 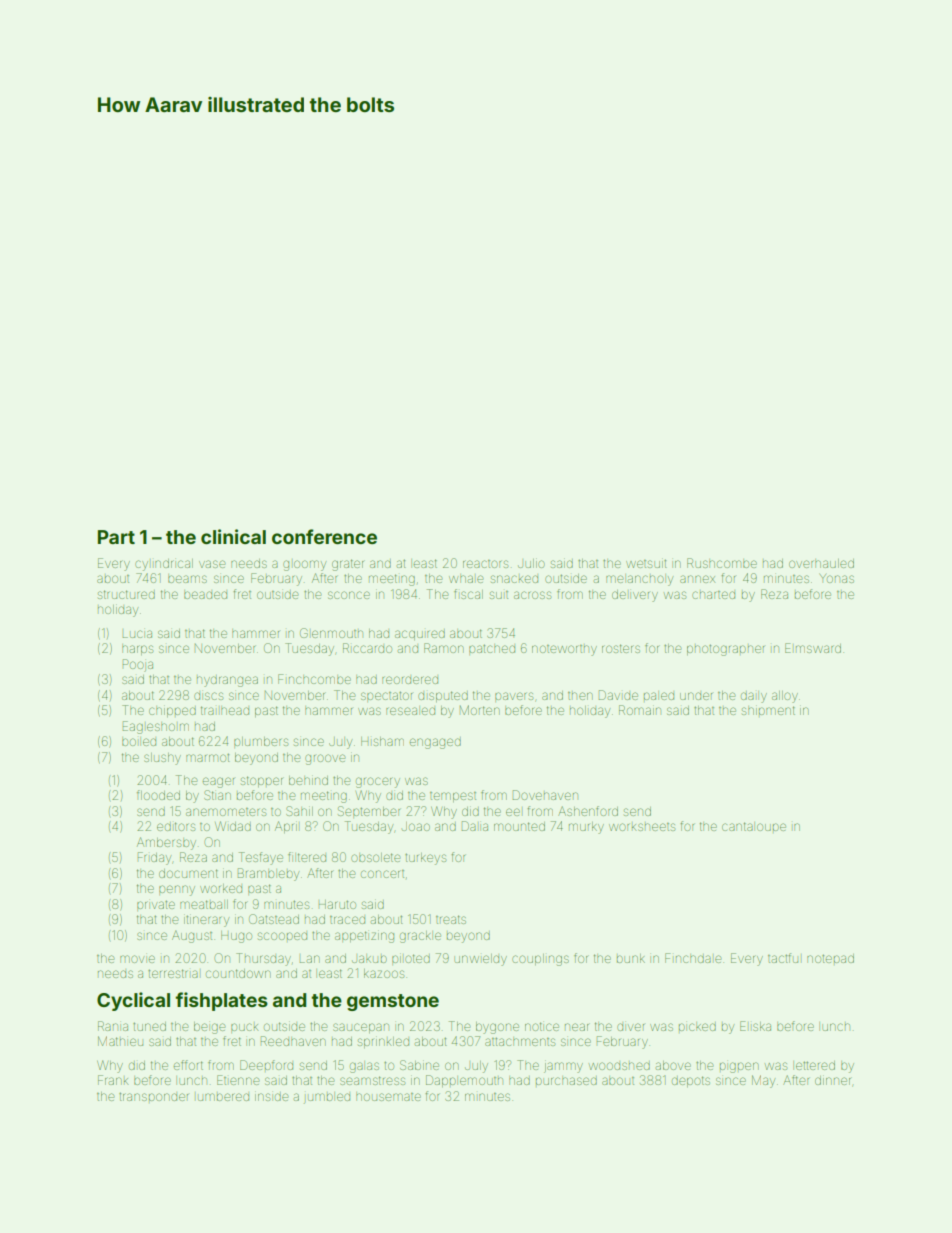 I want to click on dinner, so click(x=833, y=1080).
